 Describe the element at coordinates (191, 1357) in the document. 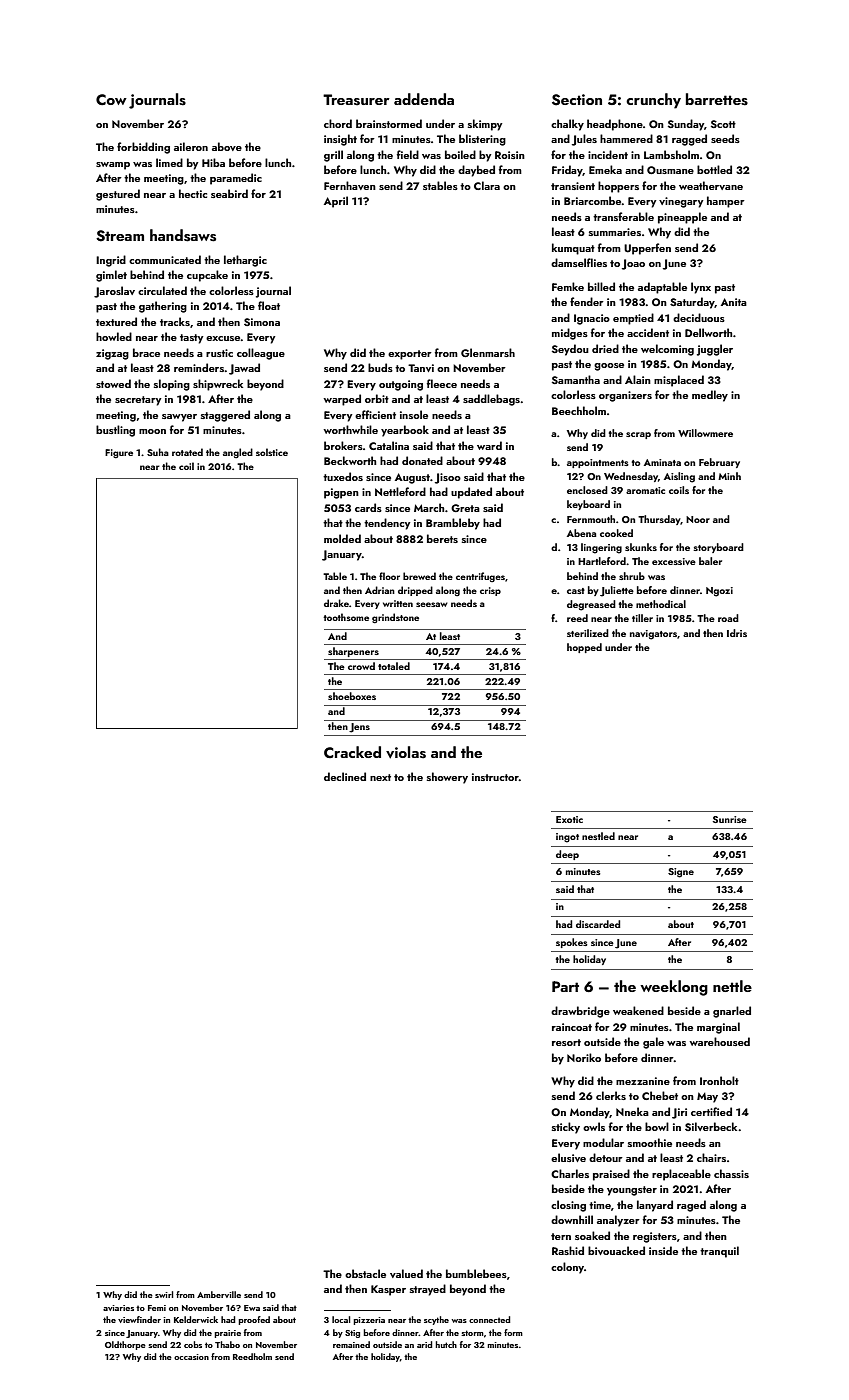

I see `occasion` at that location.
